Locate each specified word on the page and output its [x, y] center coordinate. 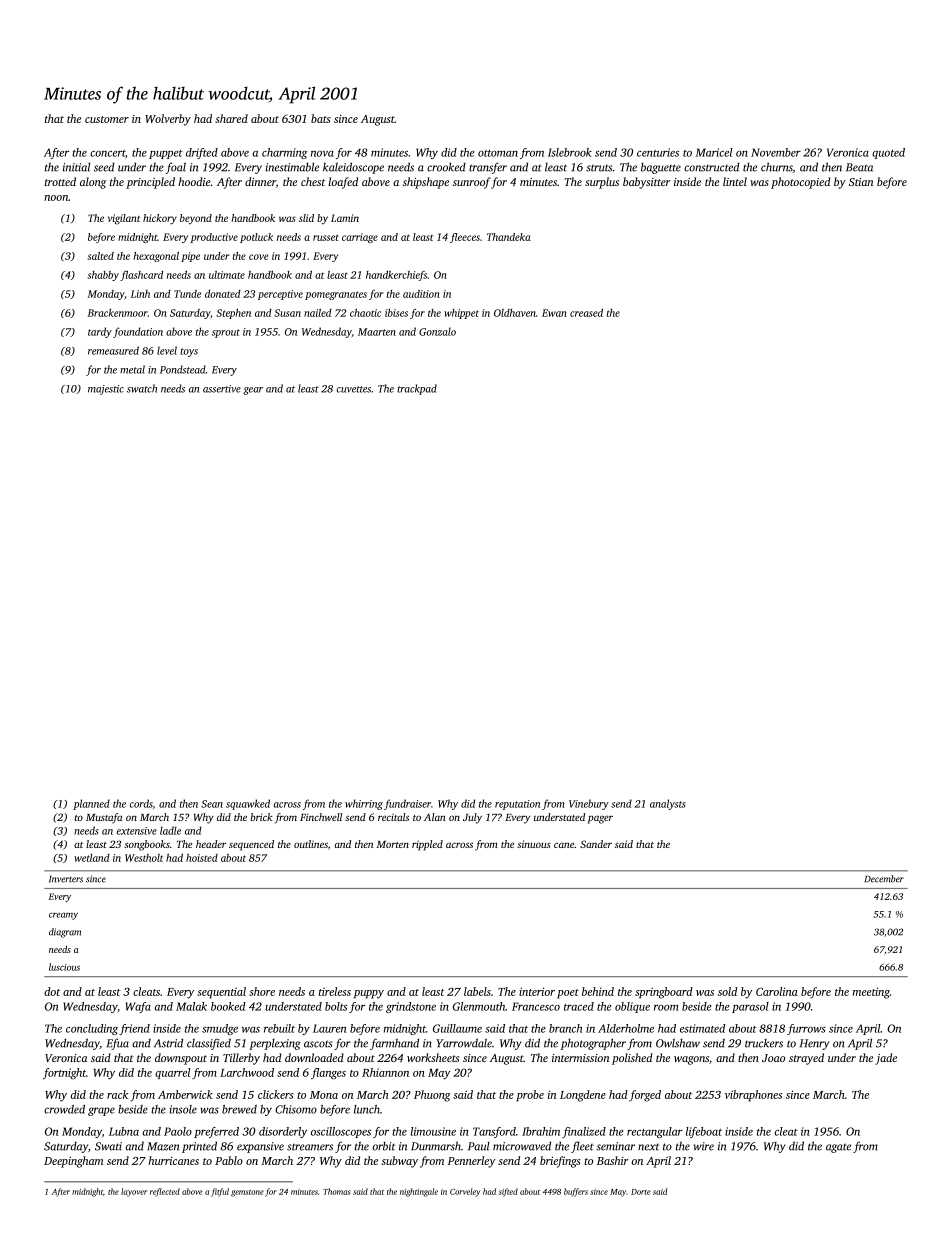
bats [320, 118]
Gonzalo [437, 331]
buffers [576, 1192]
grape [101, 1111]
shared [231, 118]
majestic [106, 390]
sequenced [251, 845]
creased [586, 313]
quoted [888, 153]
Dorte [641, 1192]
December [884, 879]
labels [477, 991]
